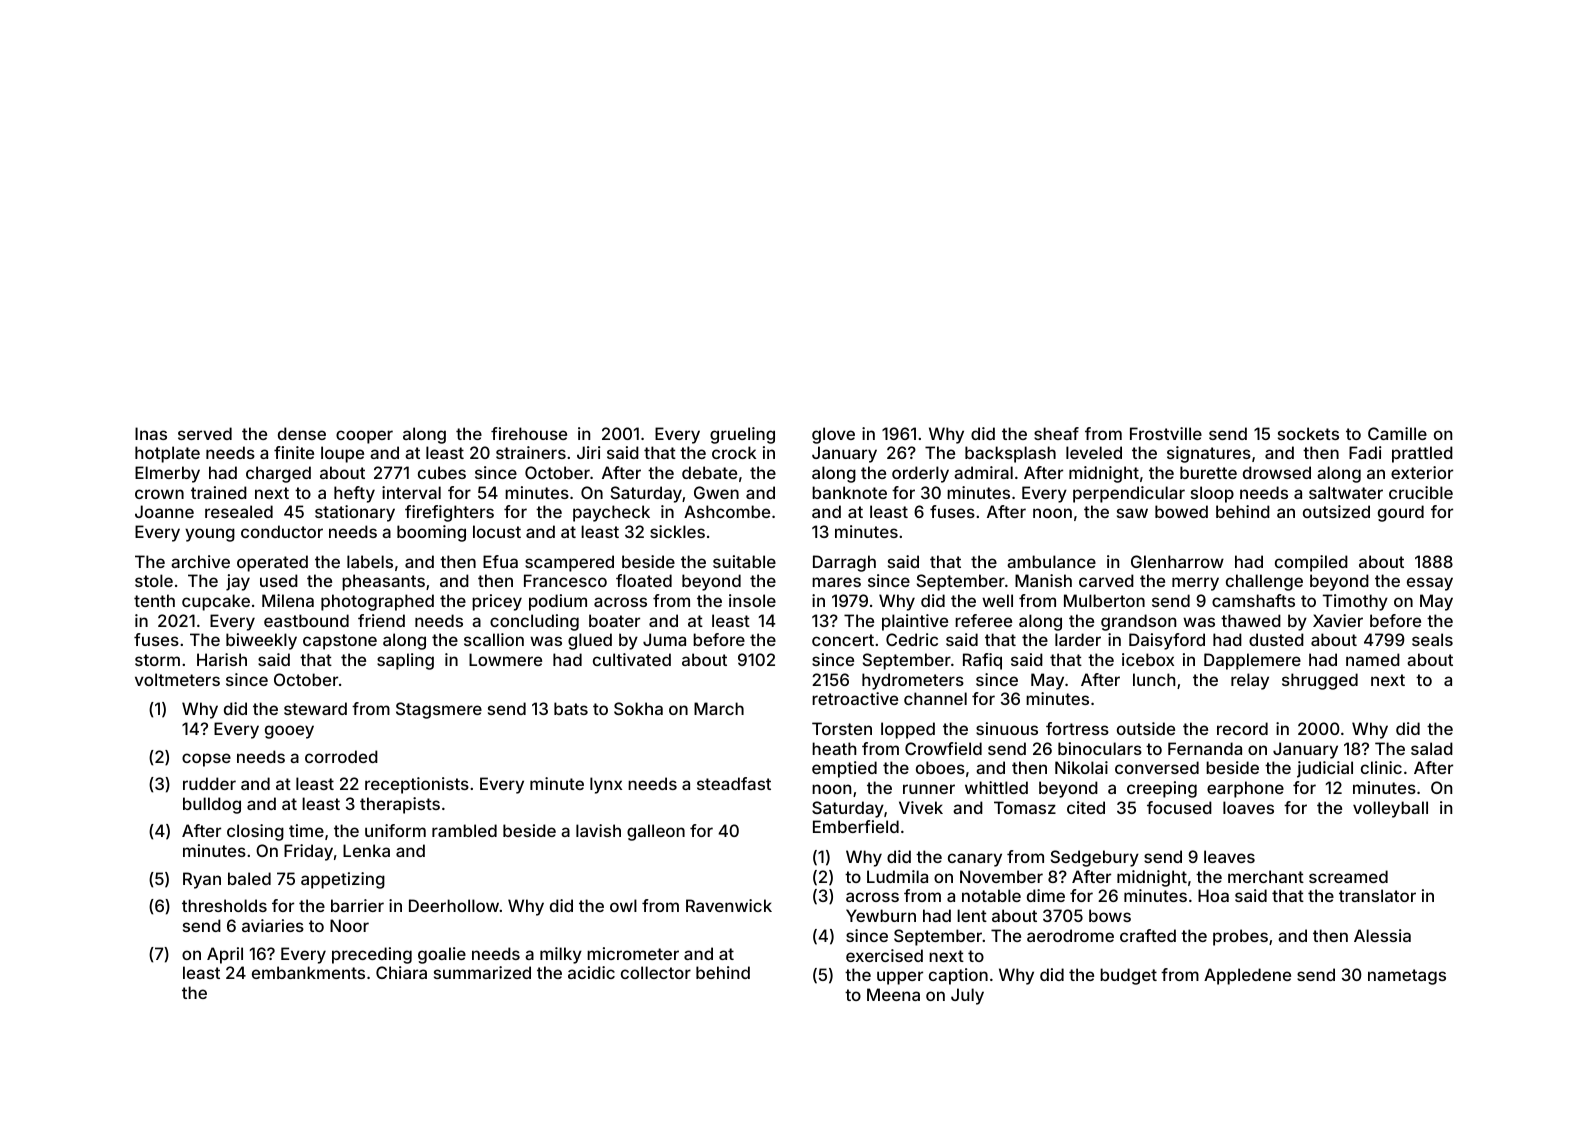 This screenshot has width=1588, height=1123. Describe the element at coordinates (842, 728) in the screenshot. I see `Torsten` at that location.
